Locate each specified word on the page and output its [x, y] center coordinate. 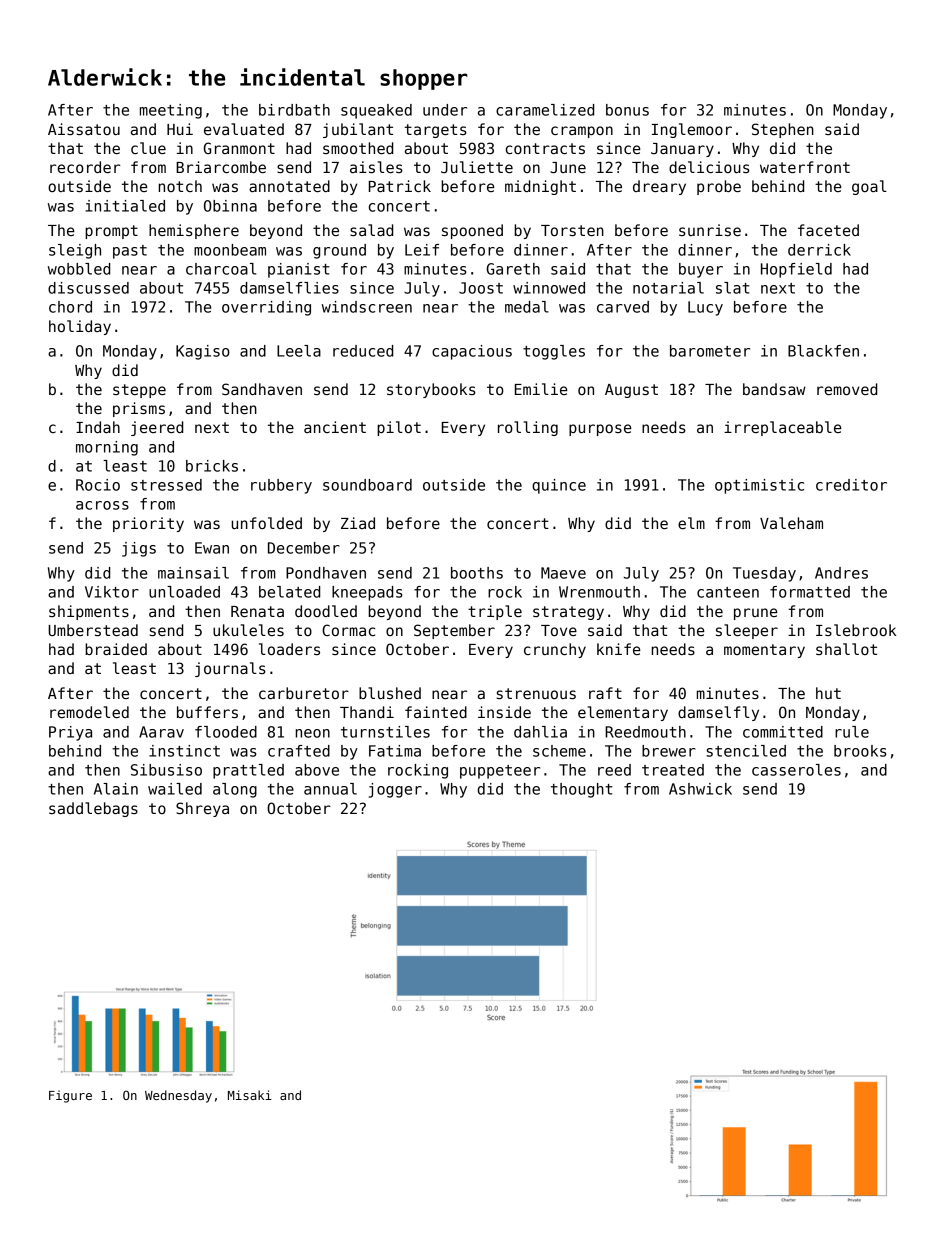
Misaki [250, 1095]
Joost [481, 288]
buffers [207, 712]
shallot [846, 649]
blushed [390, 693]
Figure [70, 1096]
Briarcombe [221, 167]
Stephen [783, 130]
